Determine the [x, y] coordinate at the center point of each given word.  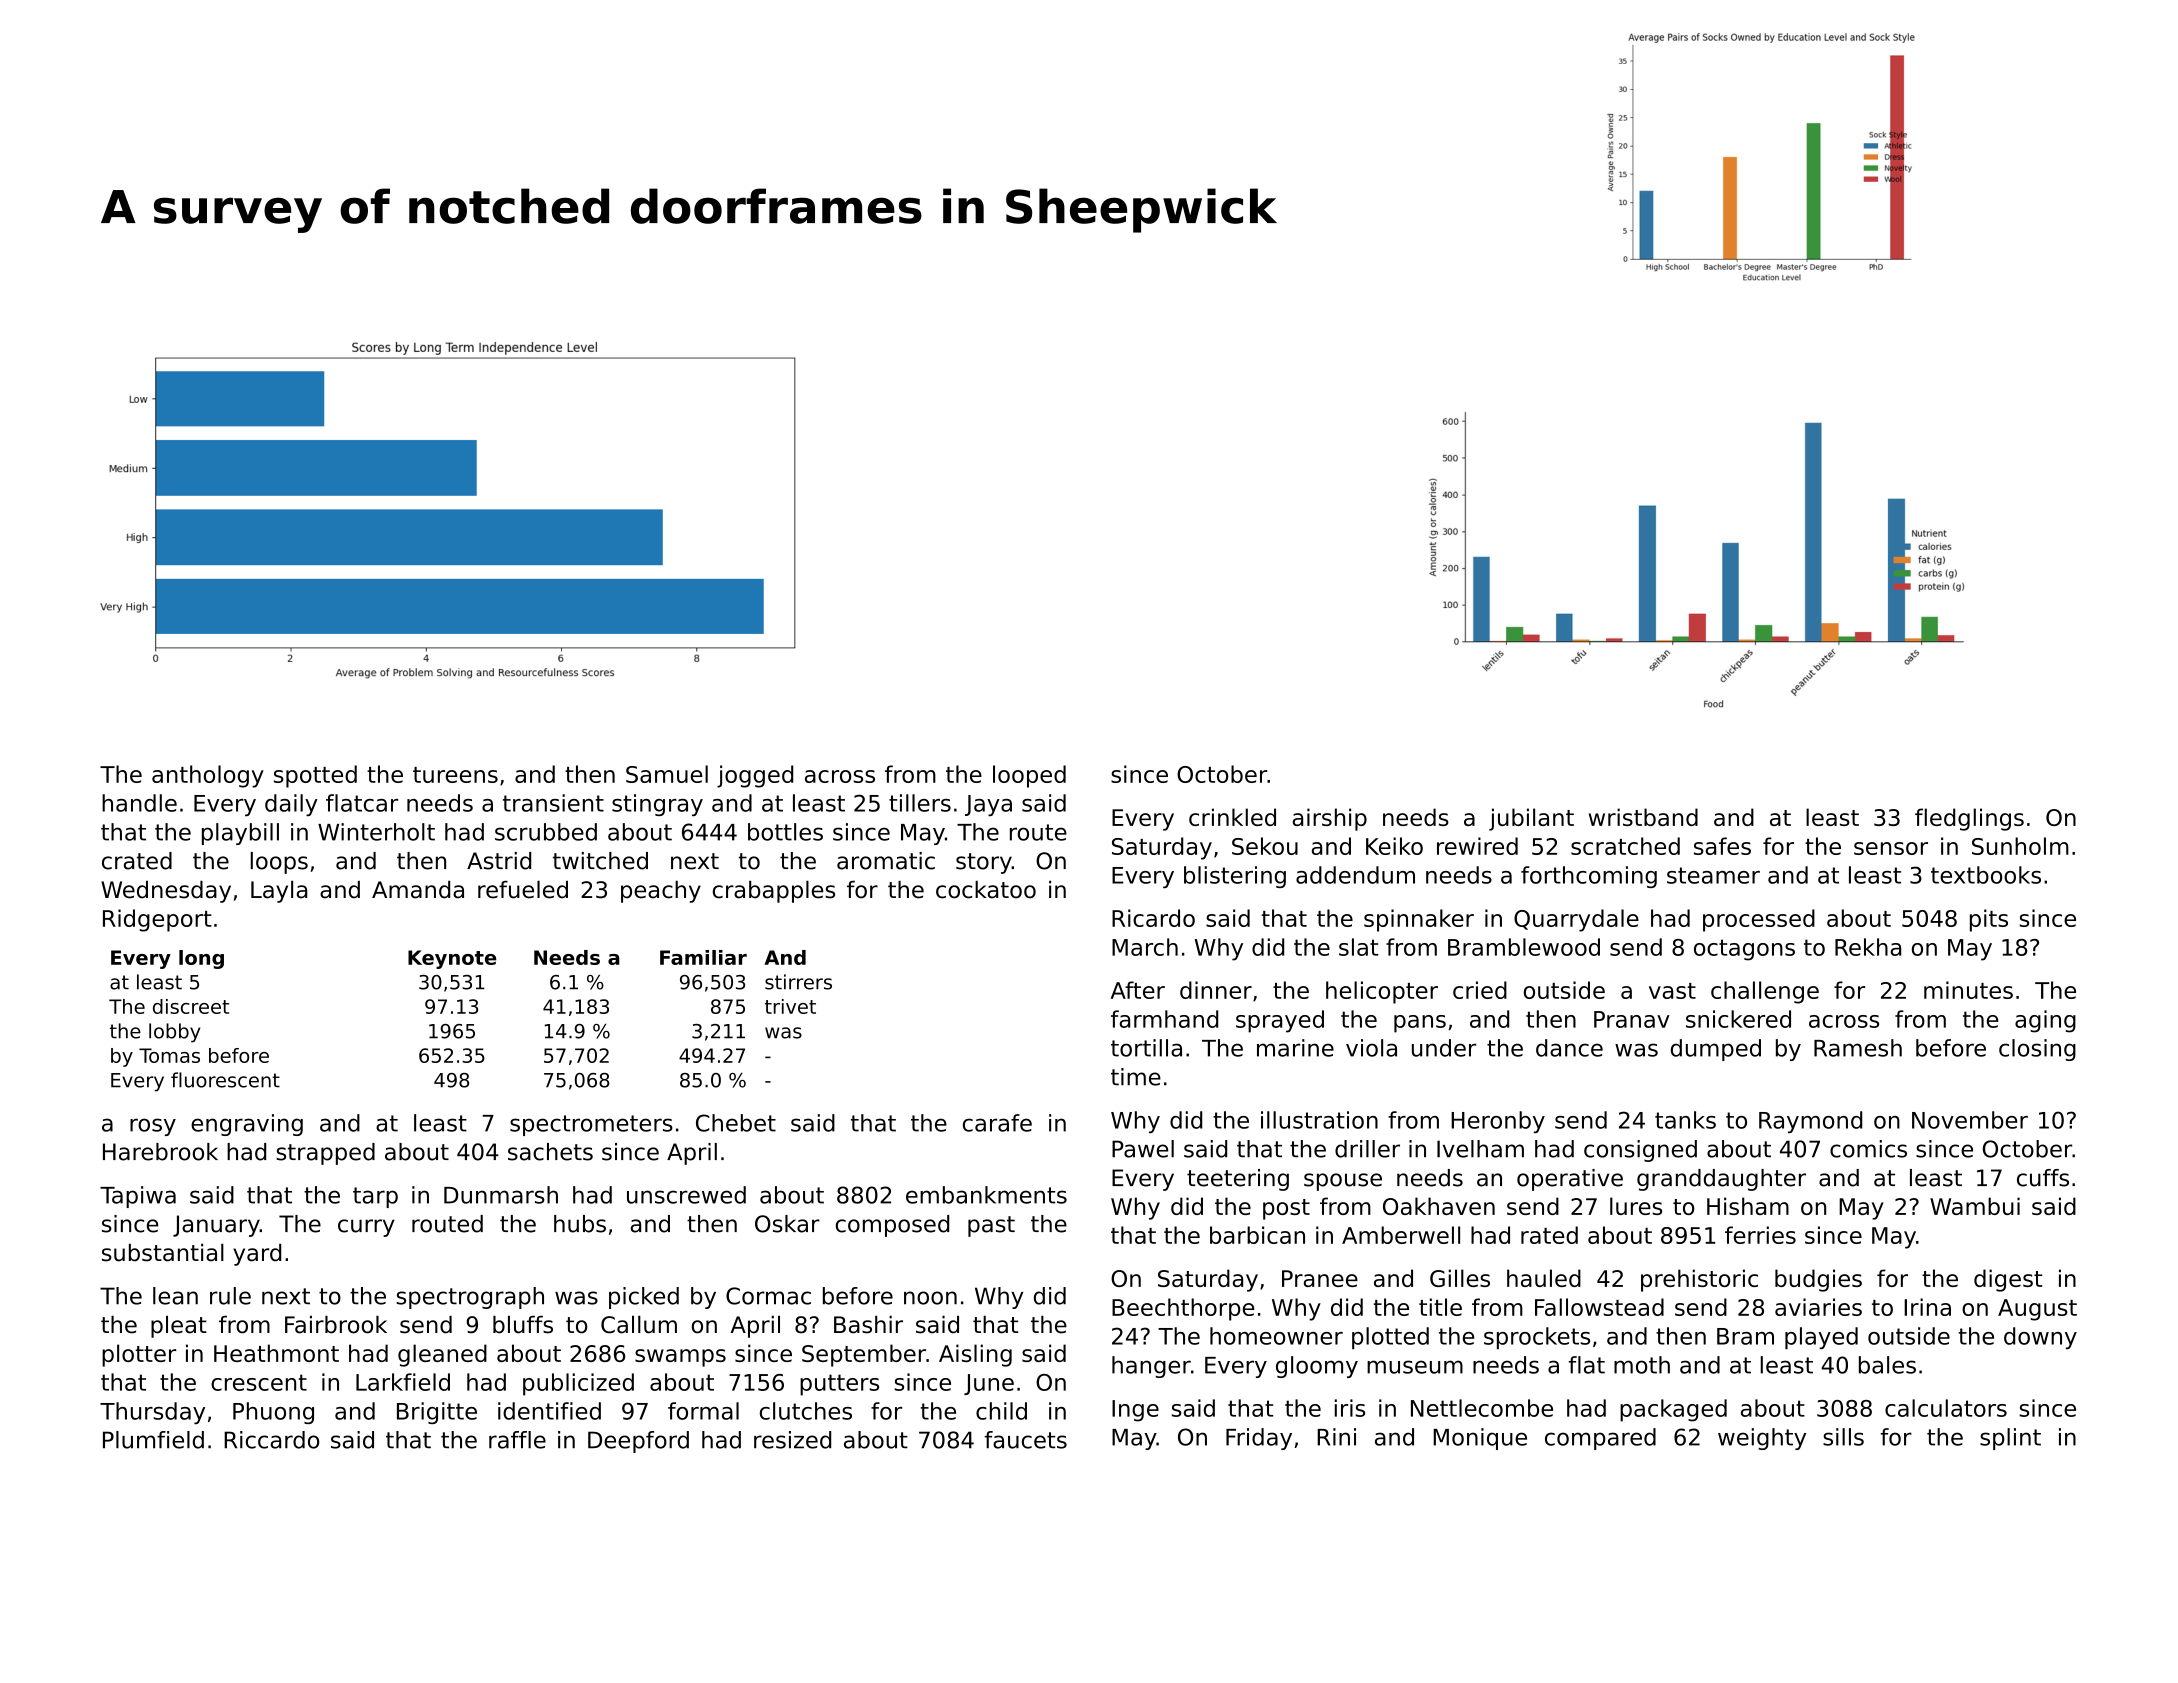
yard [257, 1255]
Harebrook [160, 1152]
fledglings [1969, 819]
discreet [191, 1006]
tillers [920, 803]
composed [892, 1226]
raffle [517, 1440]
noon [930, 1298]
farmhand [1164, 1019]
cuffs [2043, 1178]
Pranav [1632, 1019]
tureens [455, 775]
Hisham [1748, 1206]
